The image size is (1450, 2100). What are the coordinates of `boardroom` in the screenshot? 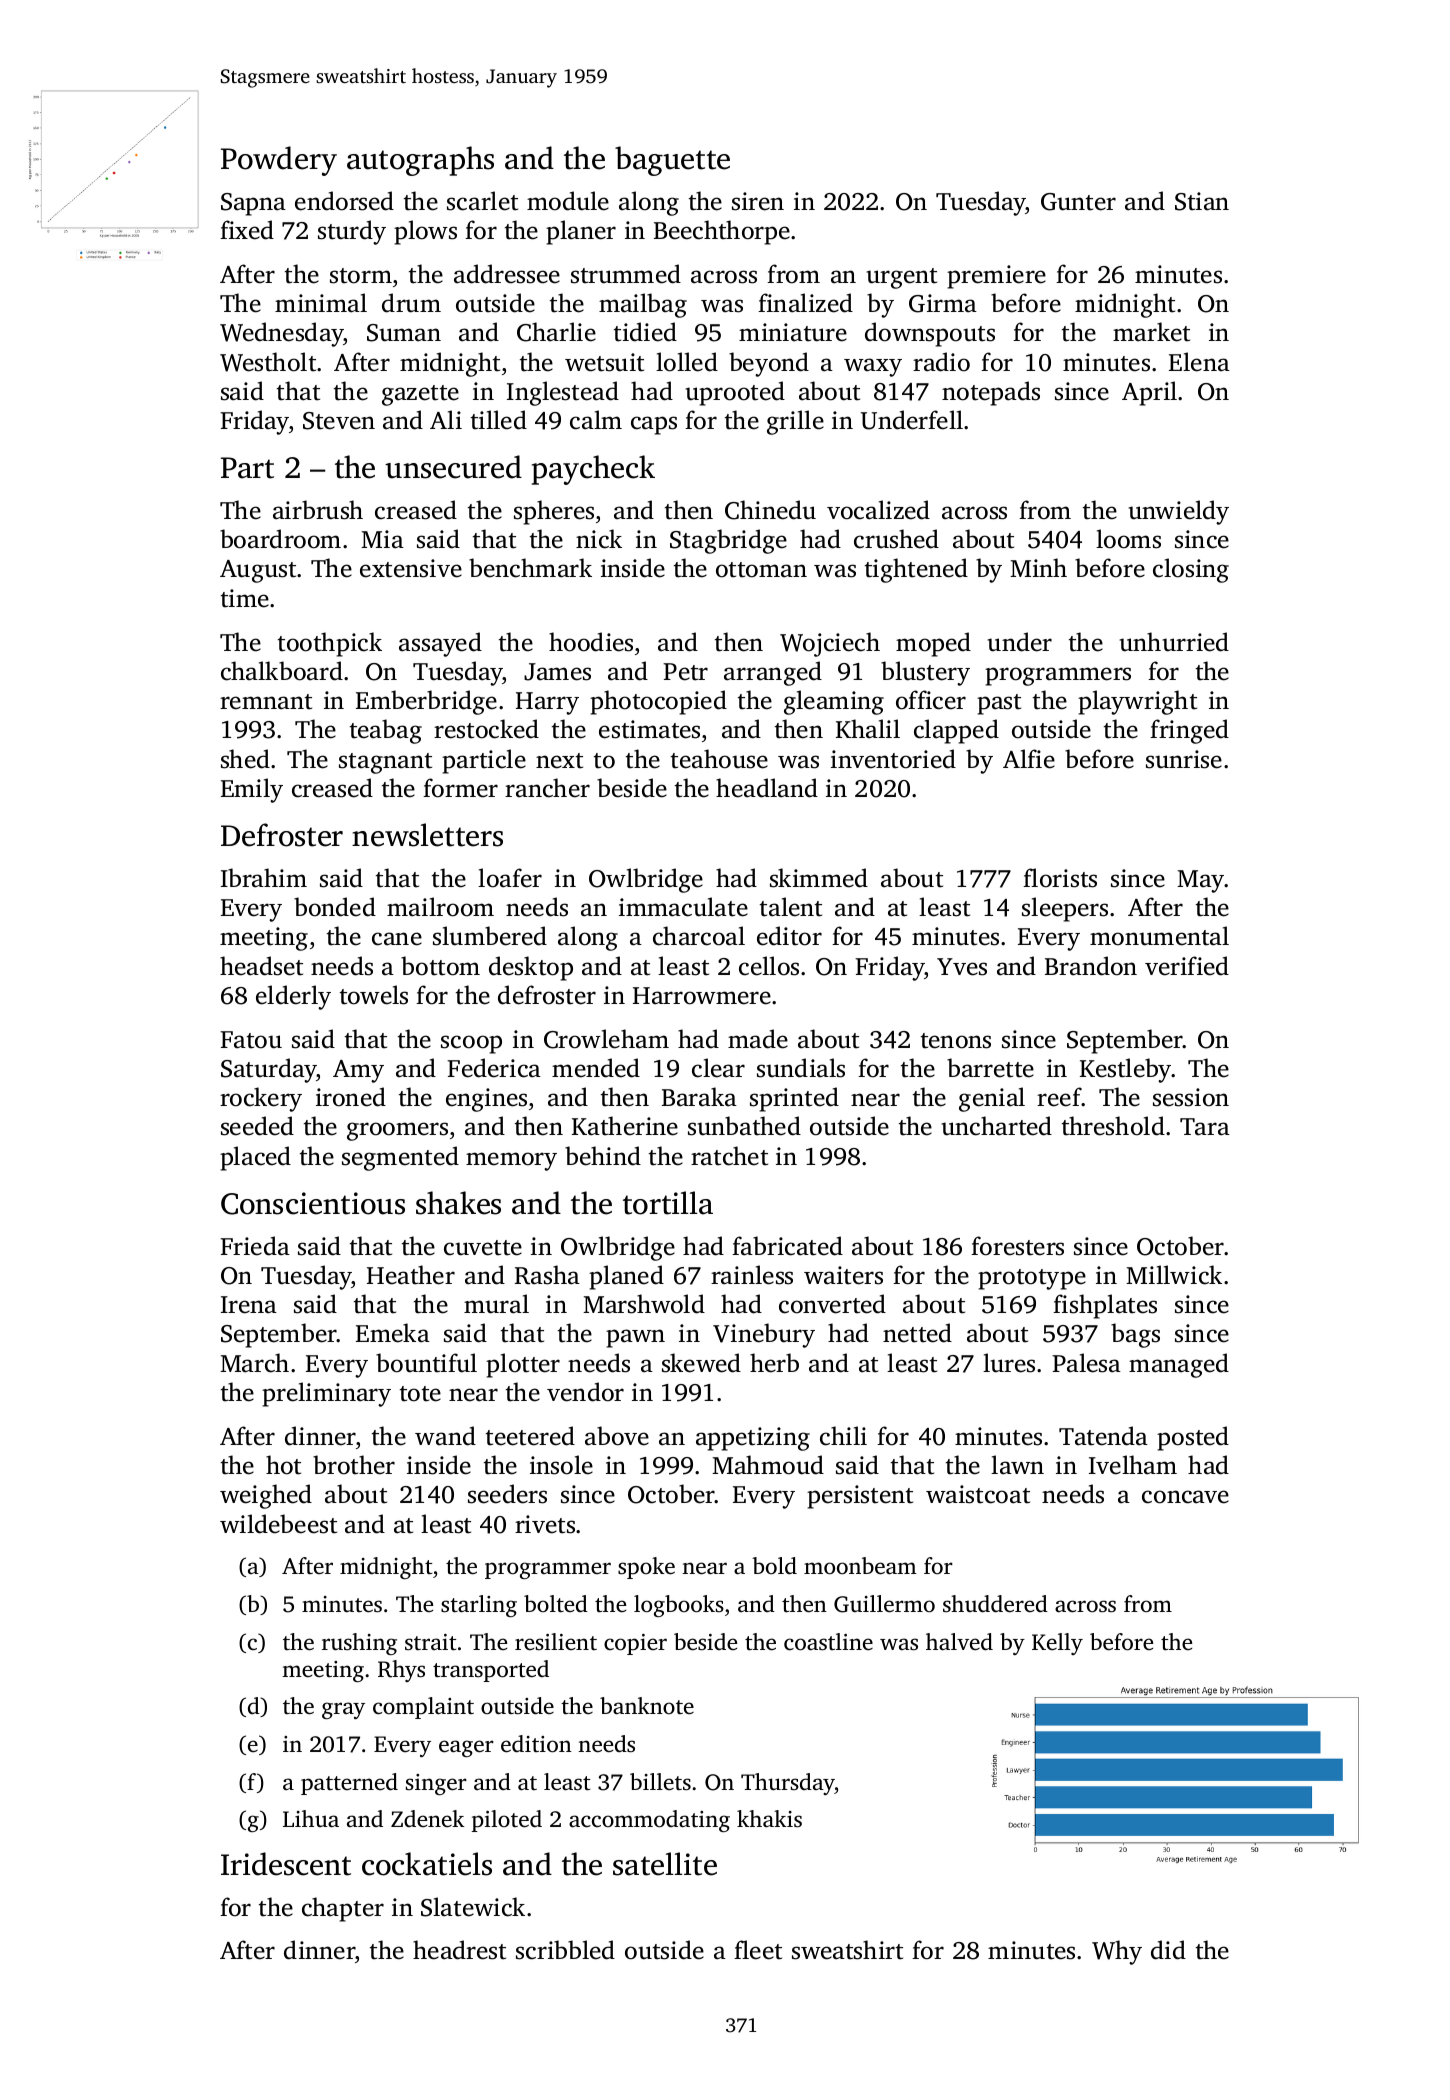 It's located at (280, 539).
